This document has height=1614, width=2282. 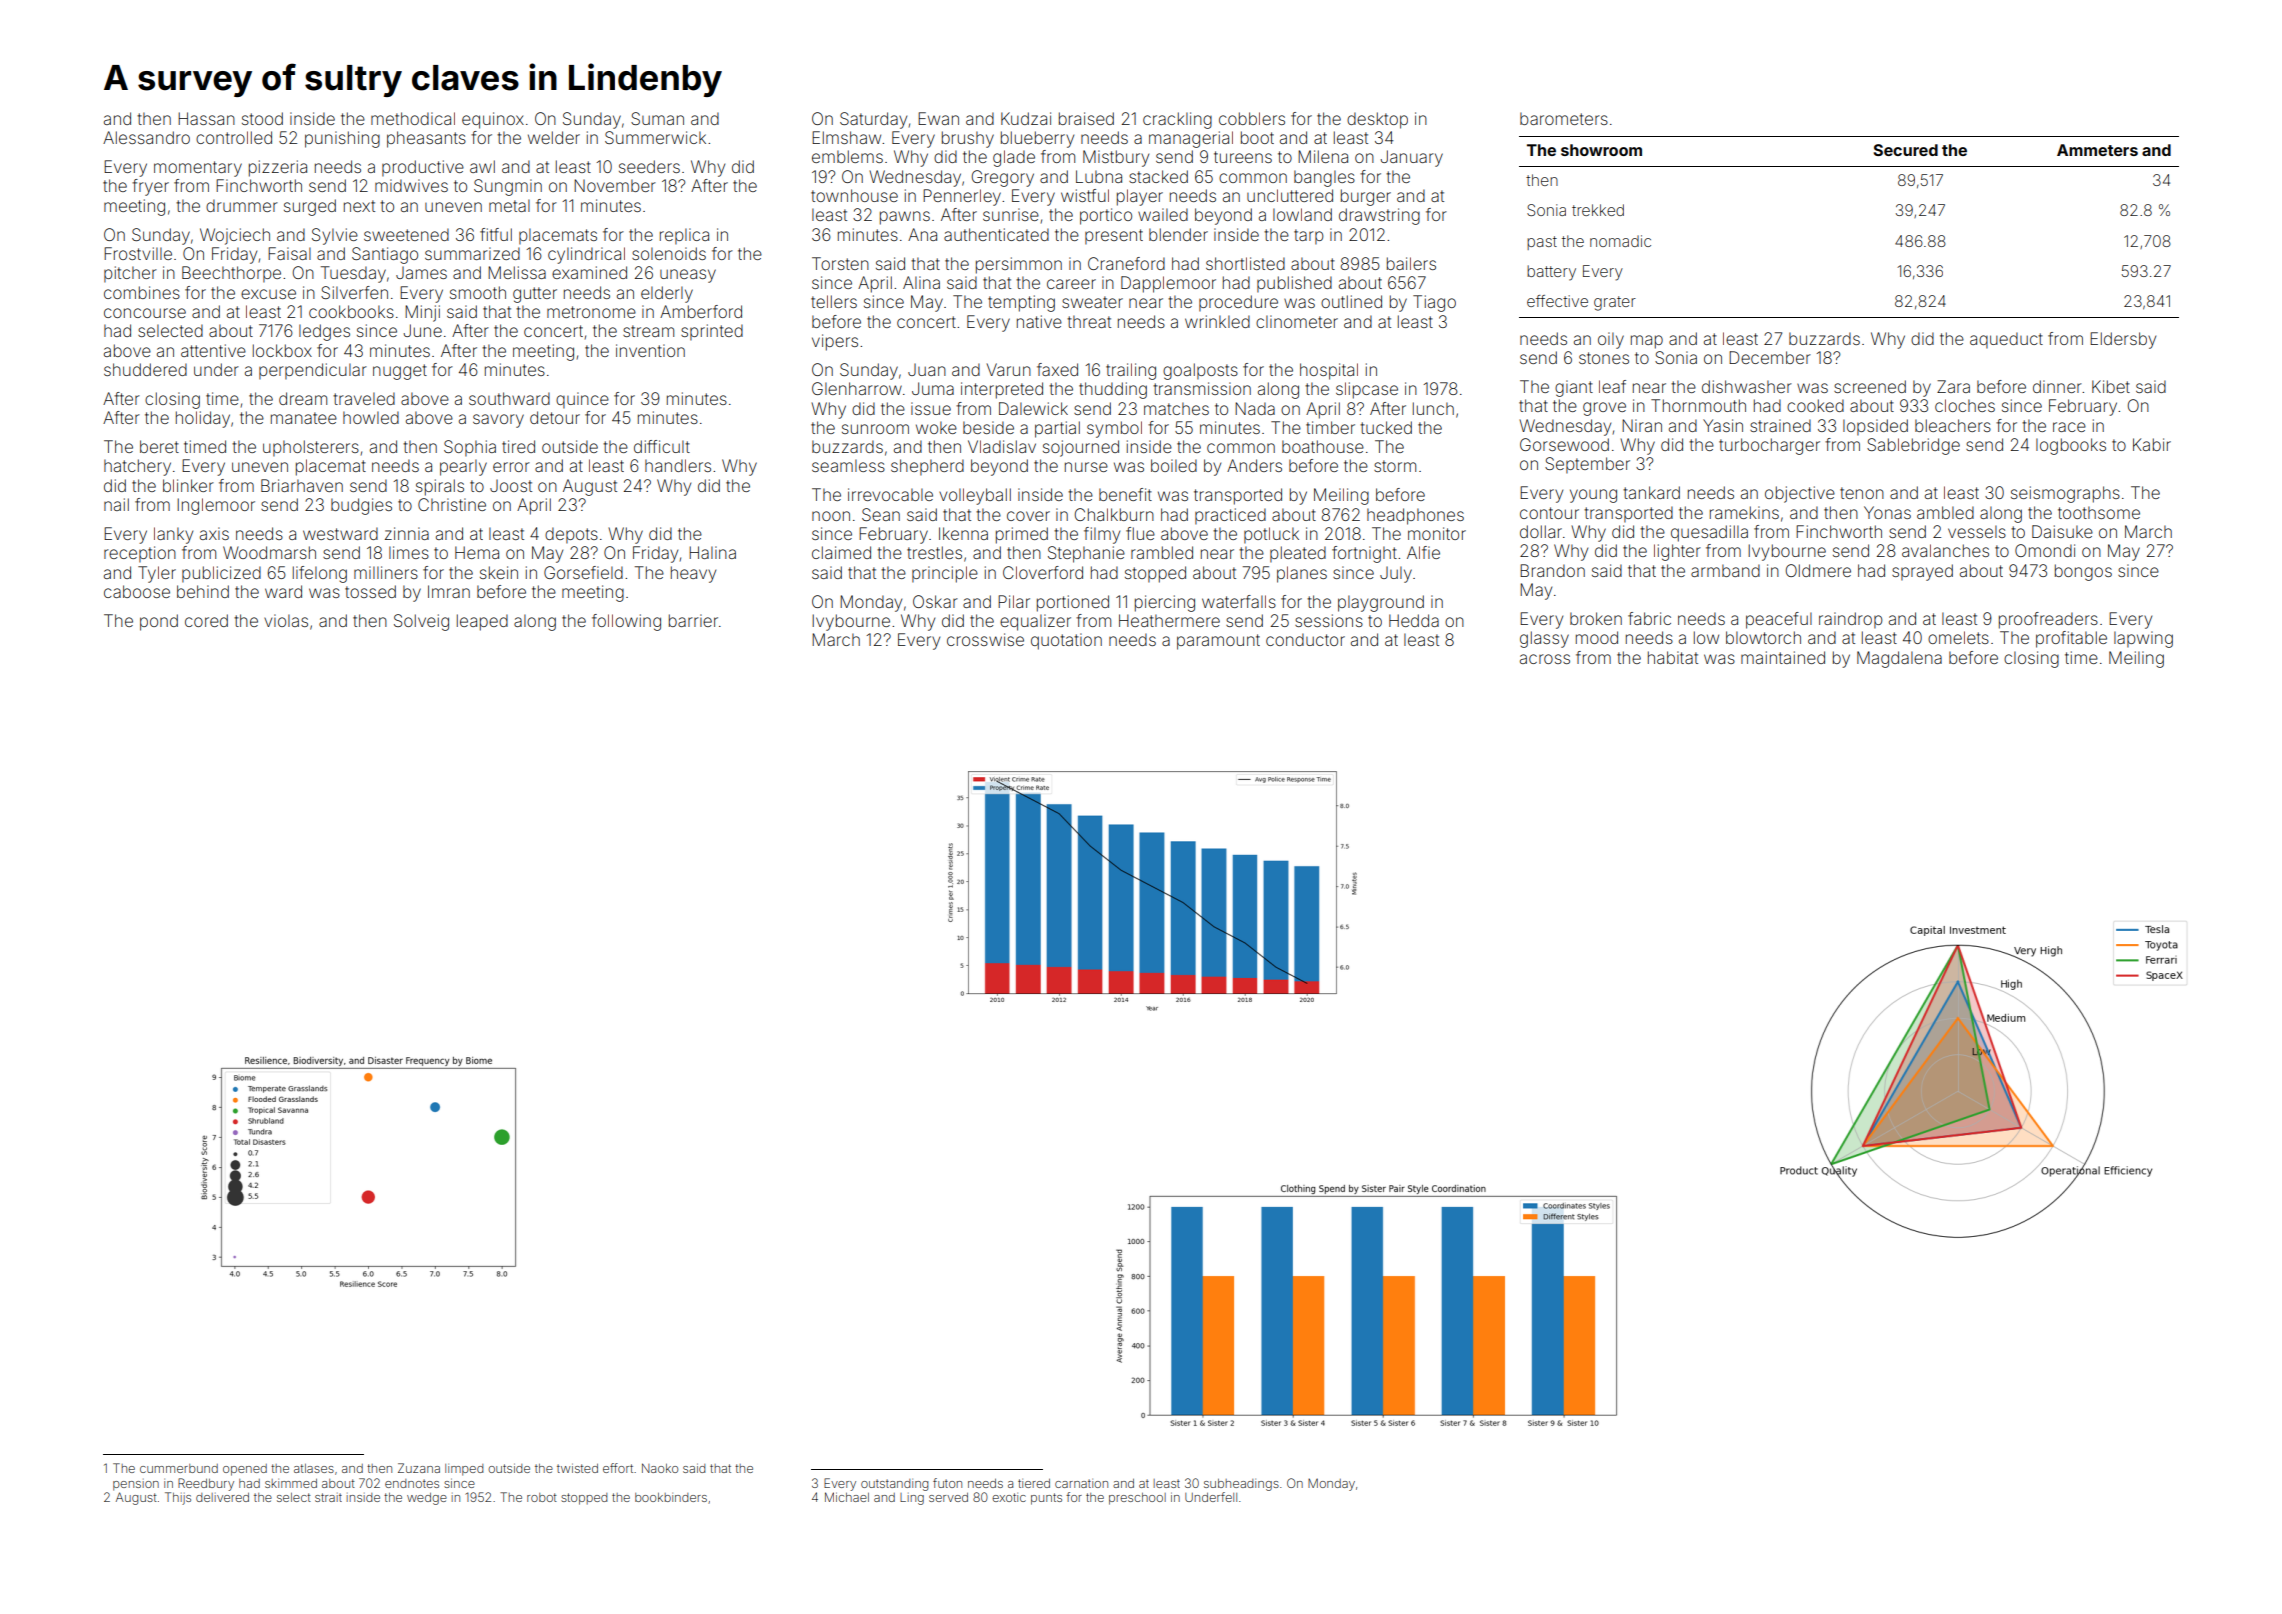 I want to click on aqueduct, so click(x=2006, y=340).
